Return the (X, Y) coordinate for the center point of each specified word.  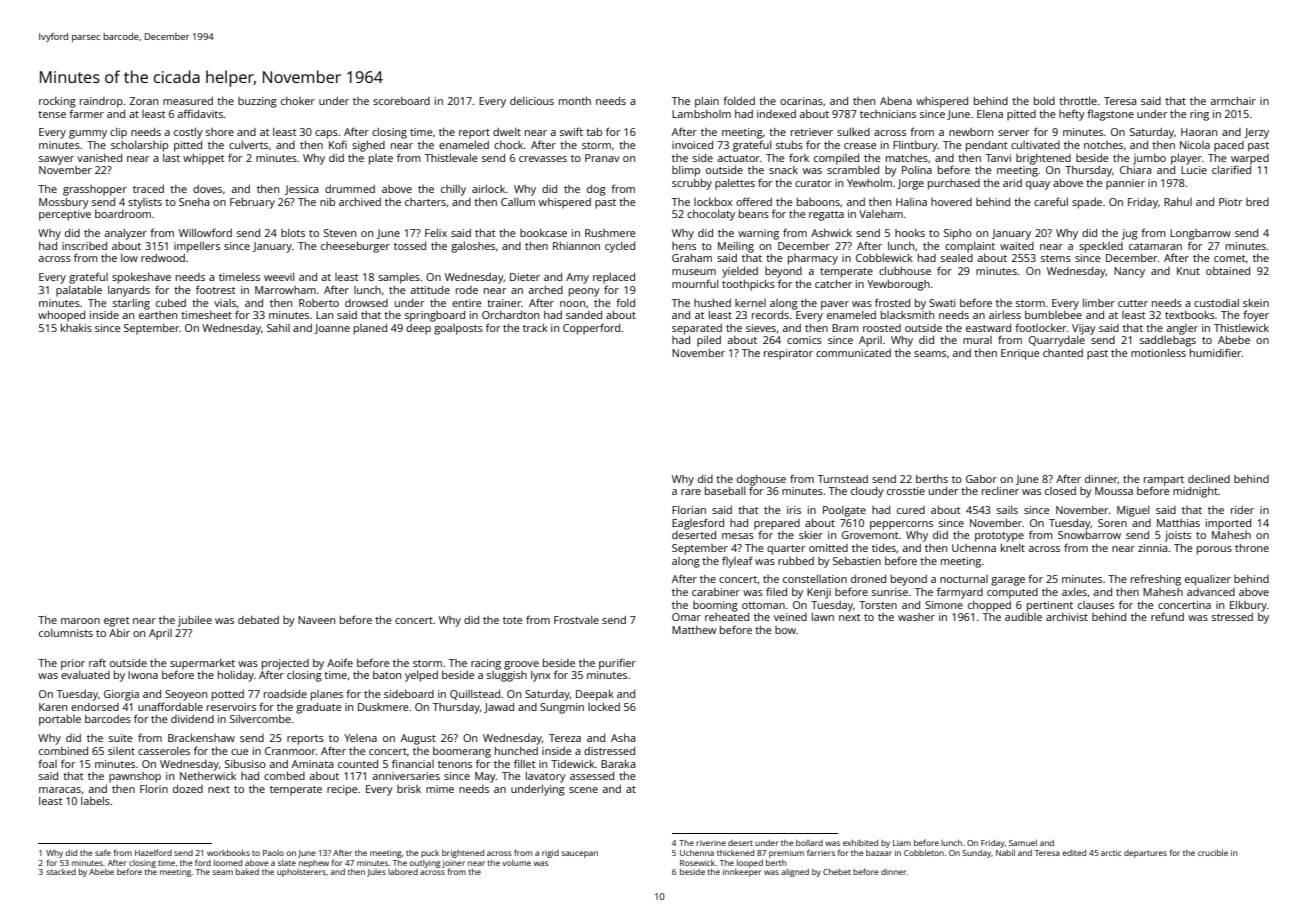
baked (247, 871)
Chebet (837, 872)
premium (786, 854)
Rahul (1178, 202)
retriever (812, 132)
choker (298, 101)
